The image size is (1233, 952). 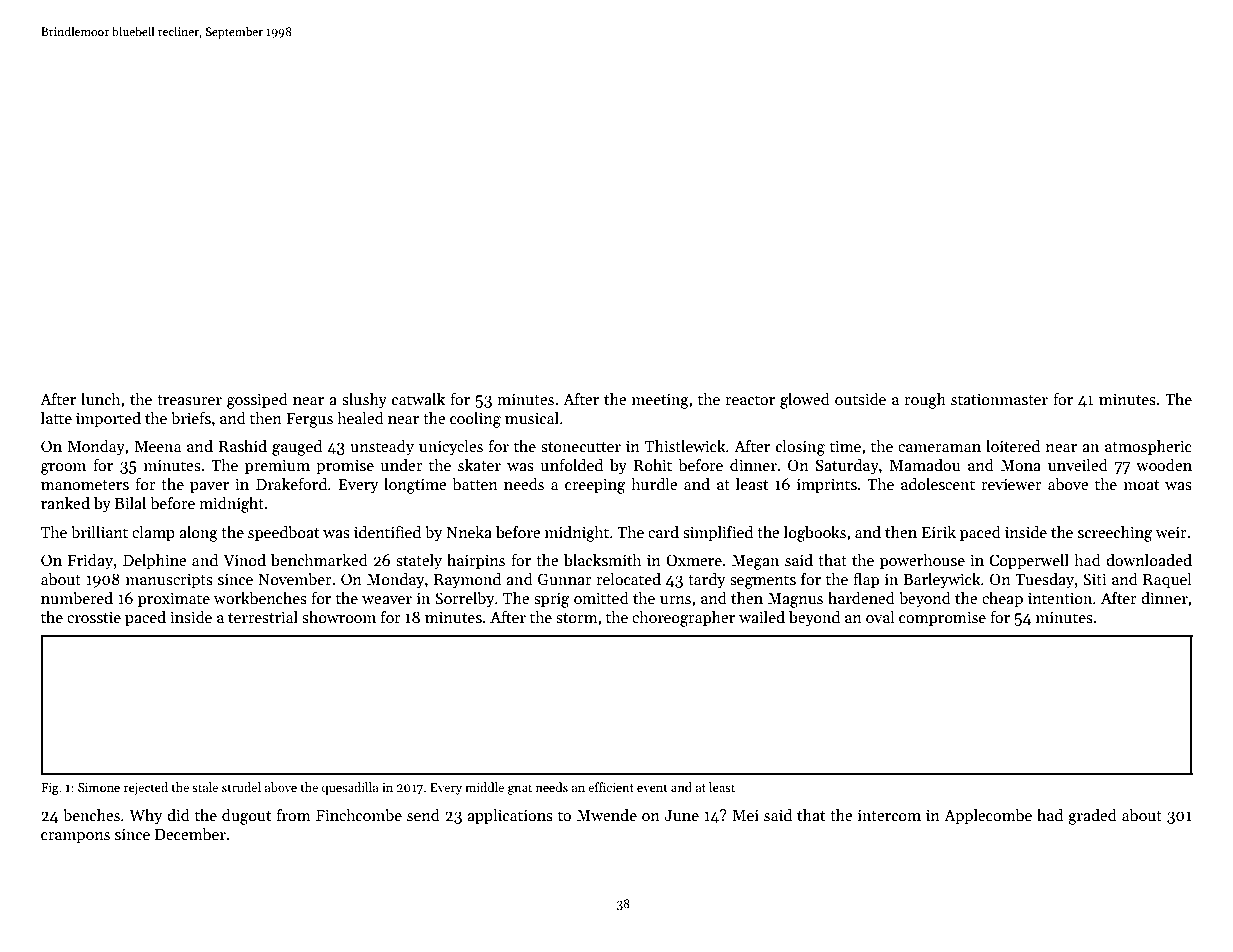 I want to click on Saturday, so click(x=847, y=467).
